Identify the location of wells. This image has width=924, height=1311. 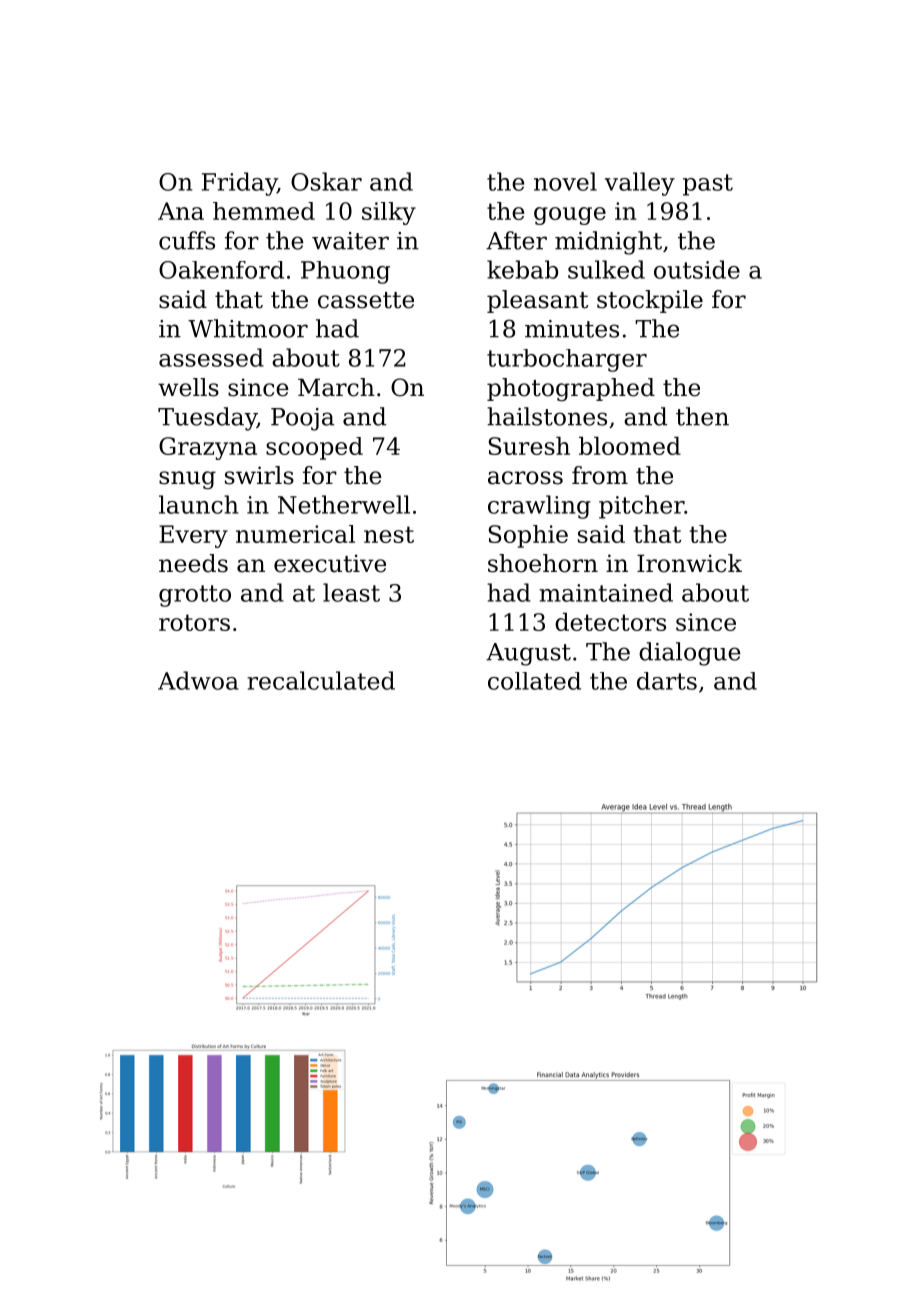
(188, 387).
